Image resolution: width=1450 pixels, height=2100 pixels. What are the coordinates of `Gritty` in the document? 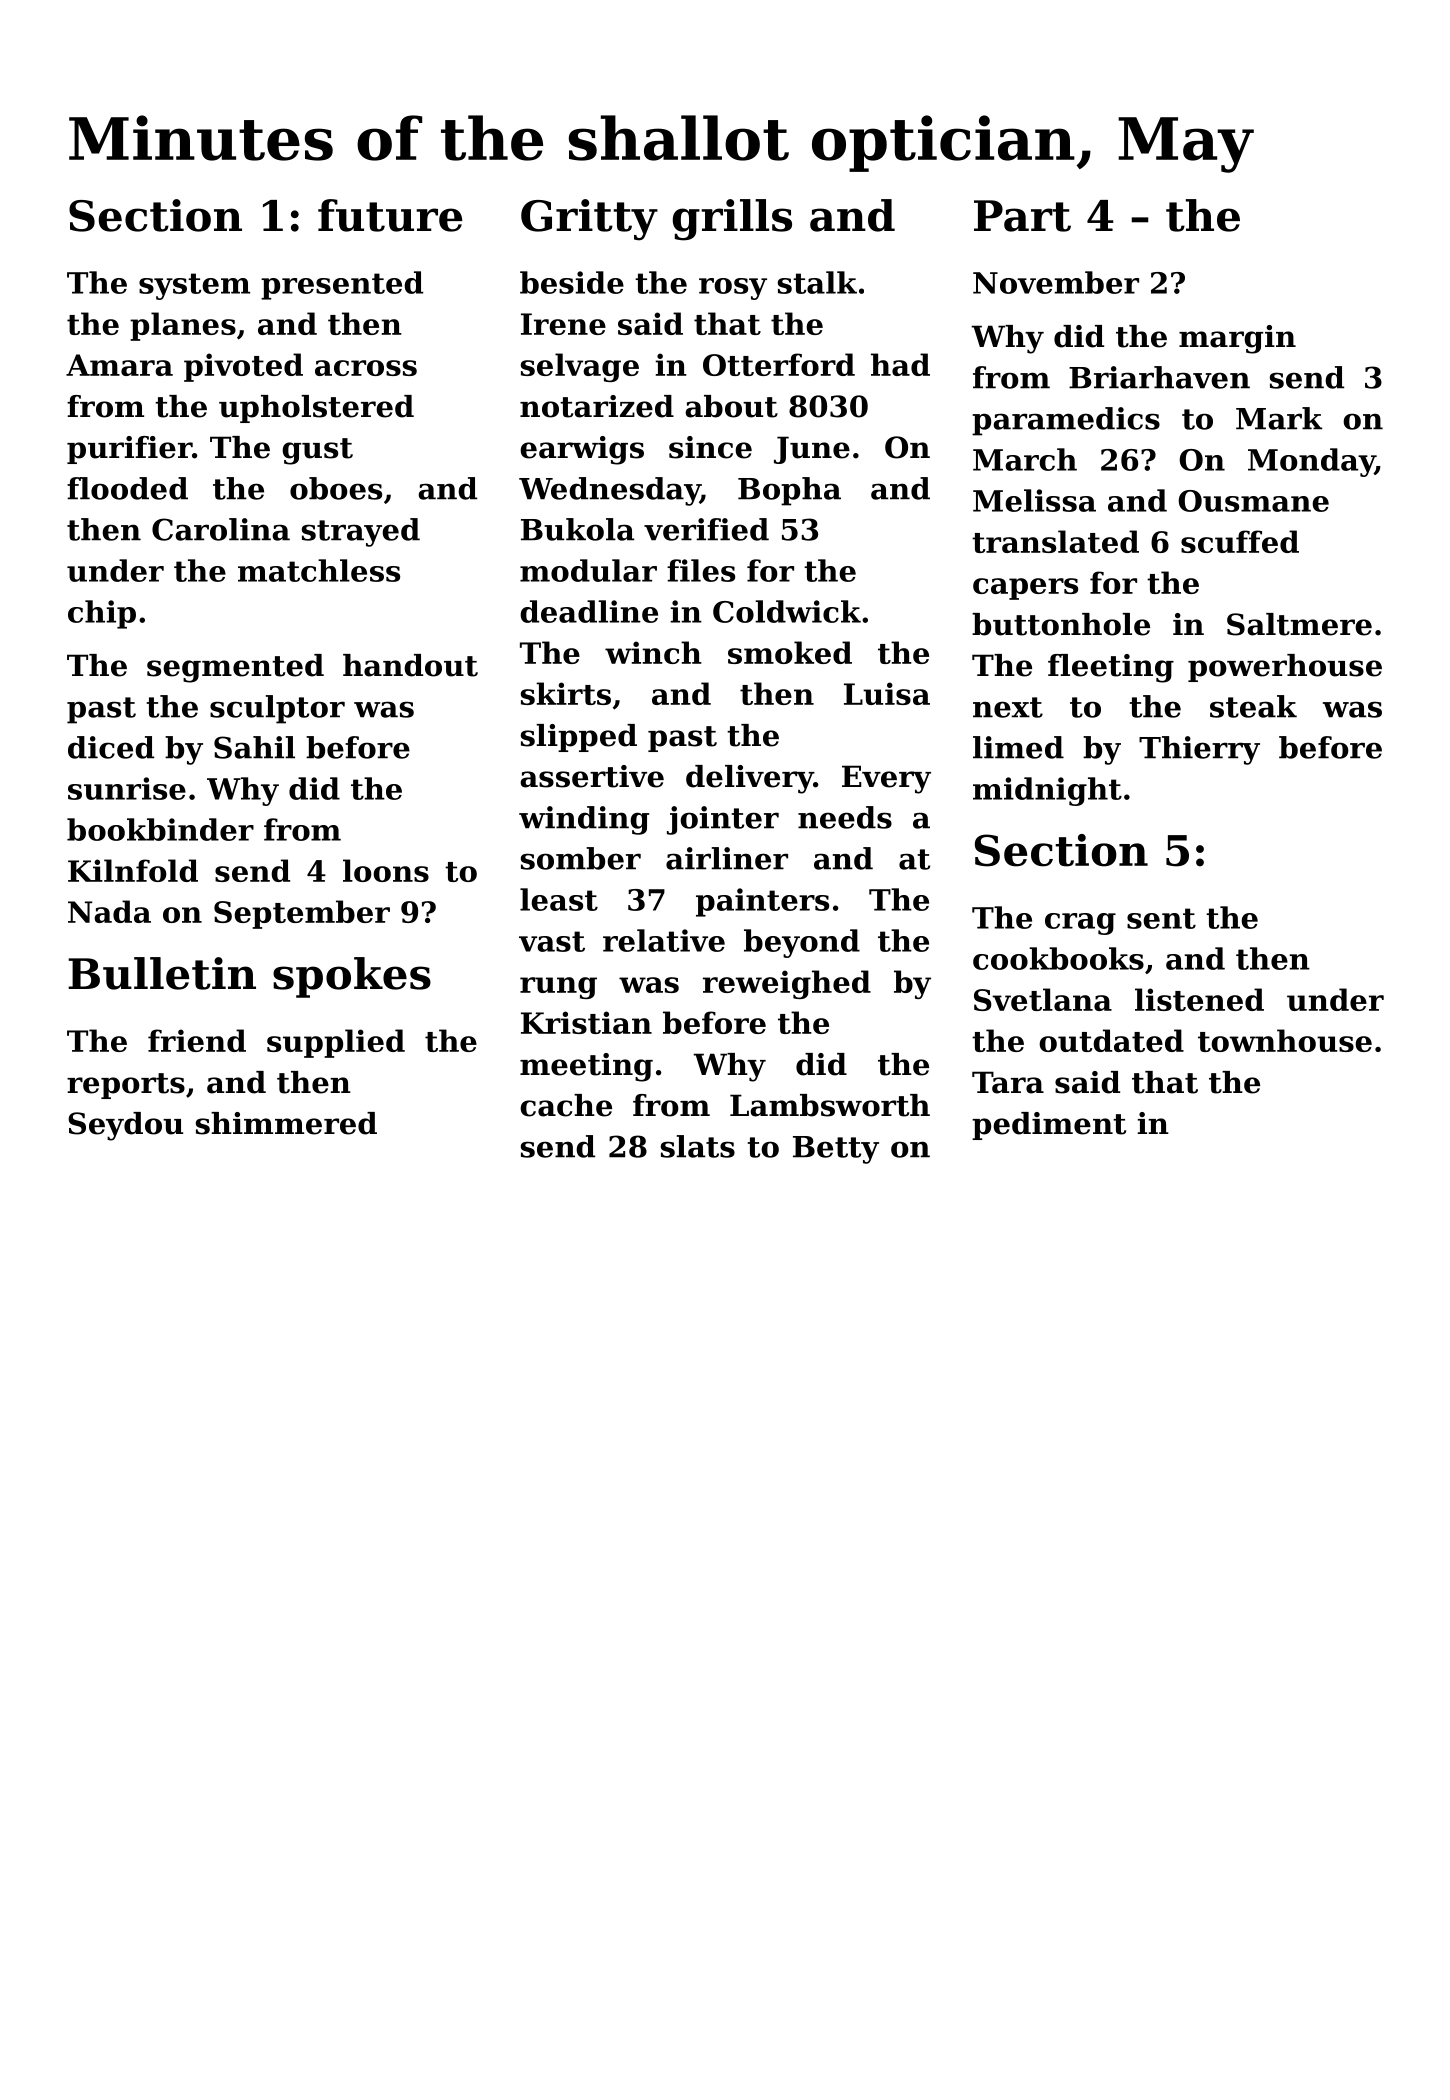 It's located at (589, 220).
